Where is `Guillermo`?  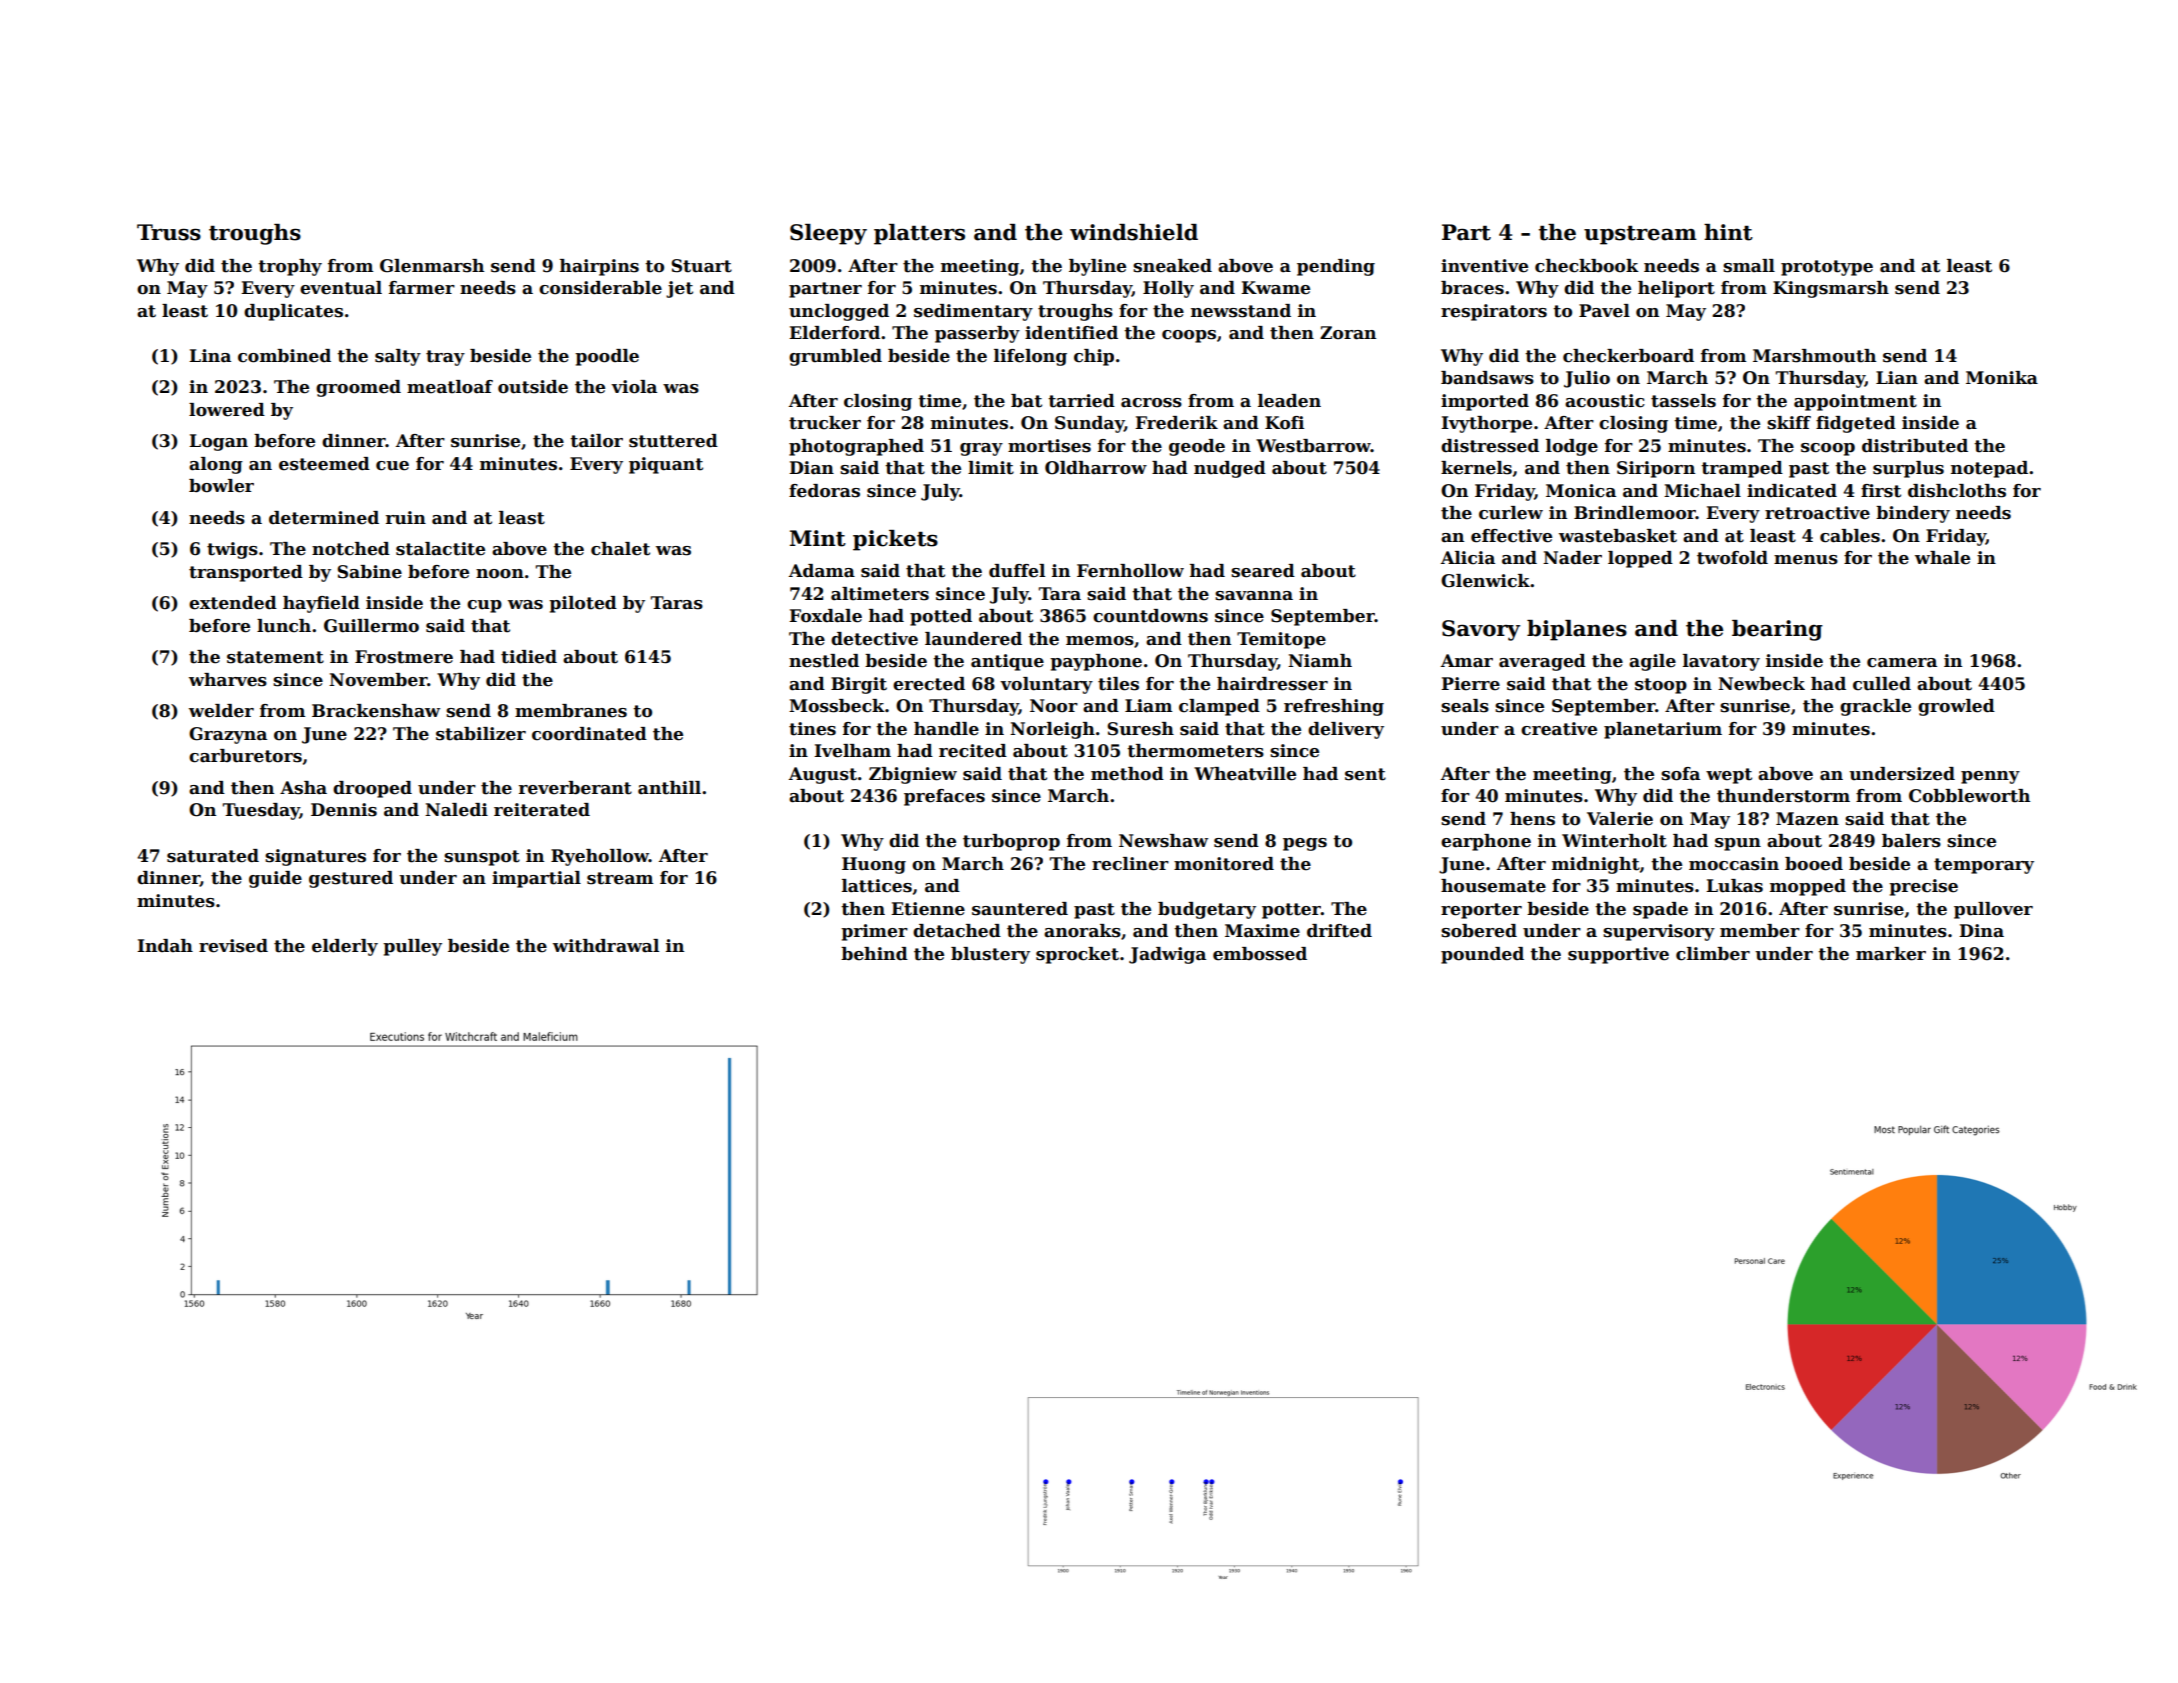 Guillermo is located at coordinates (371, 626).
